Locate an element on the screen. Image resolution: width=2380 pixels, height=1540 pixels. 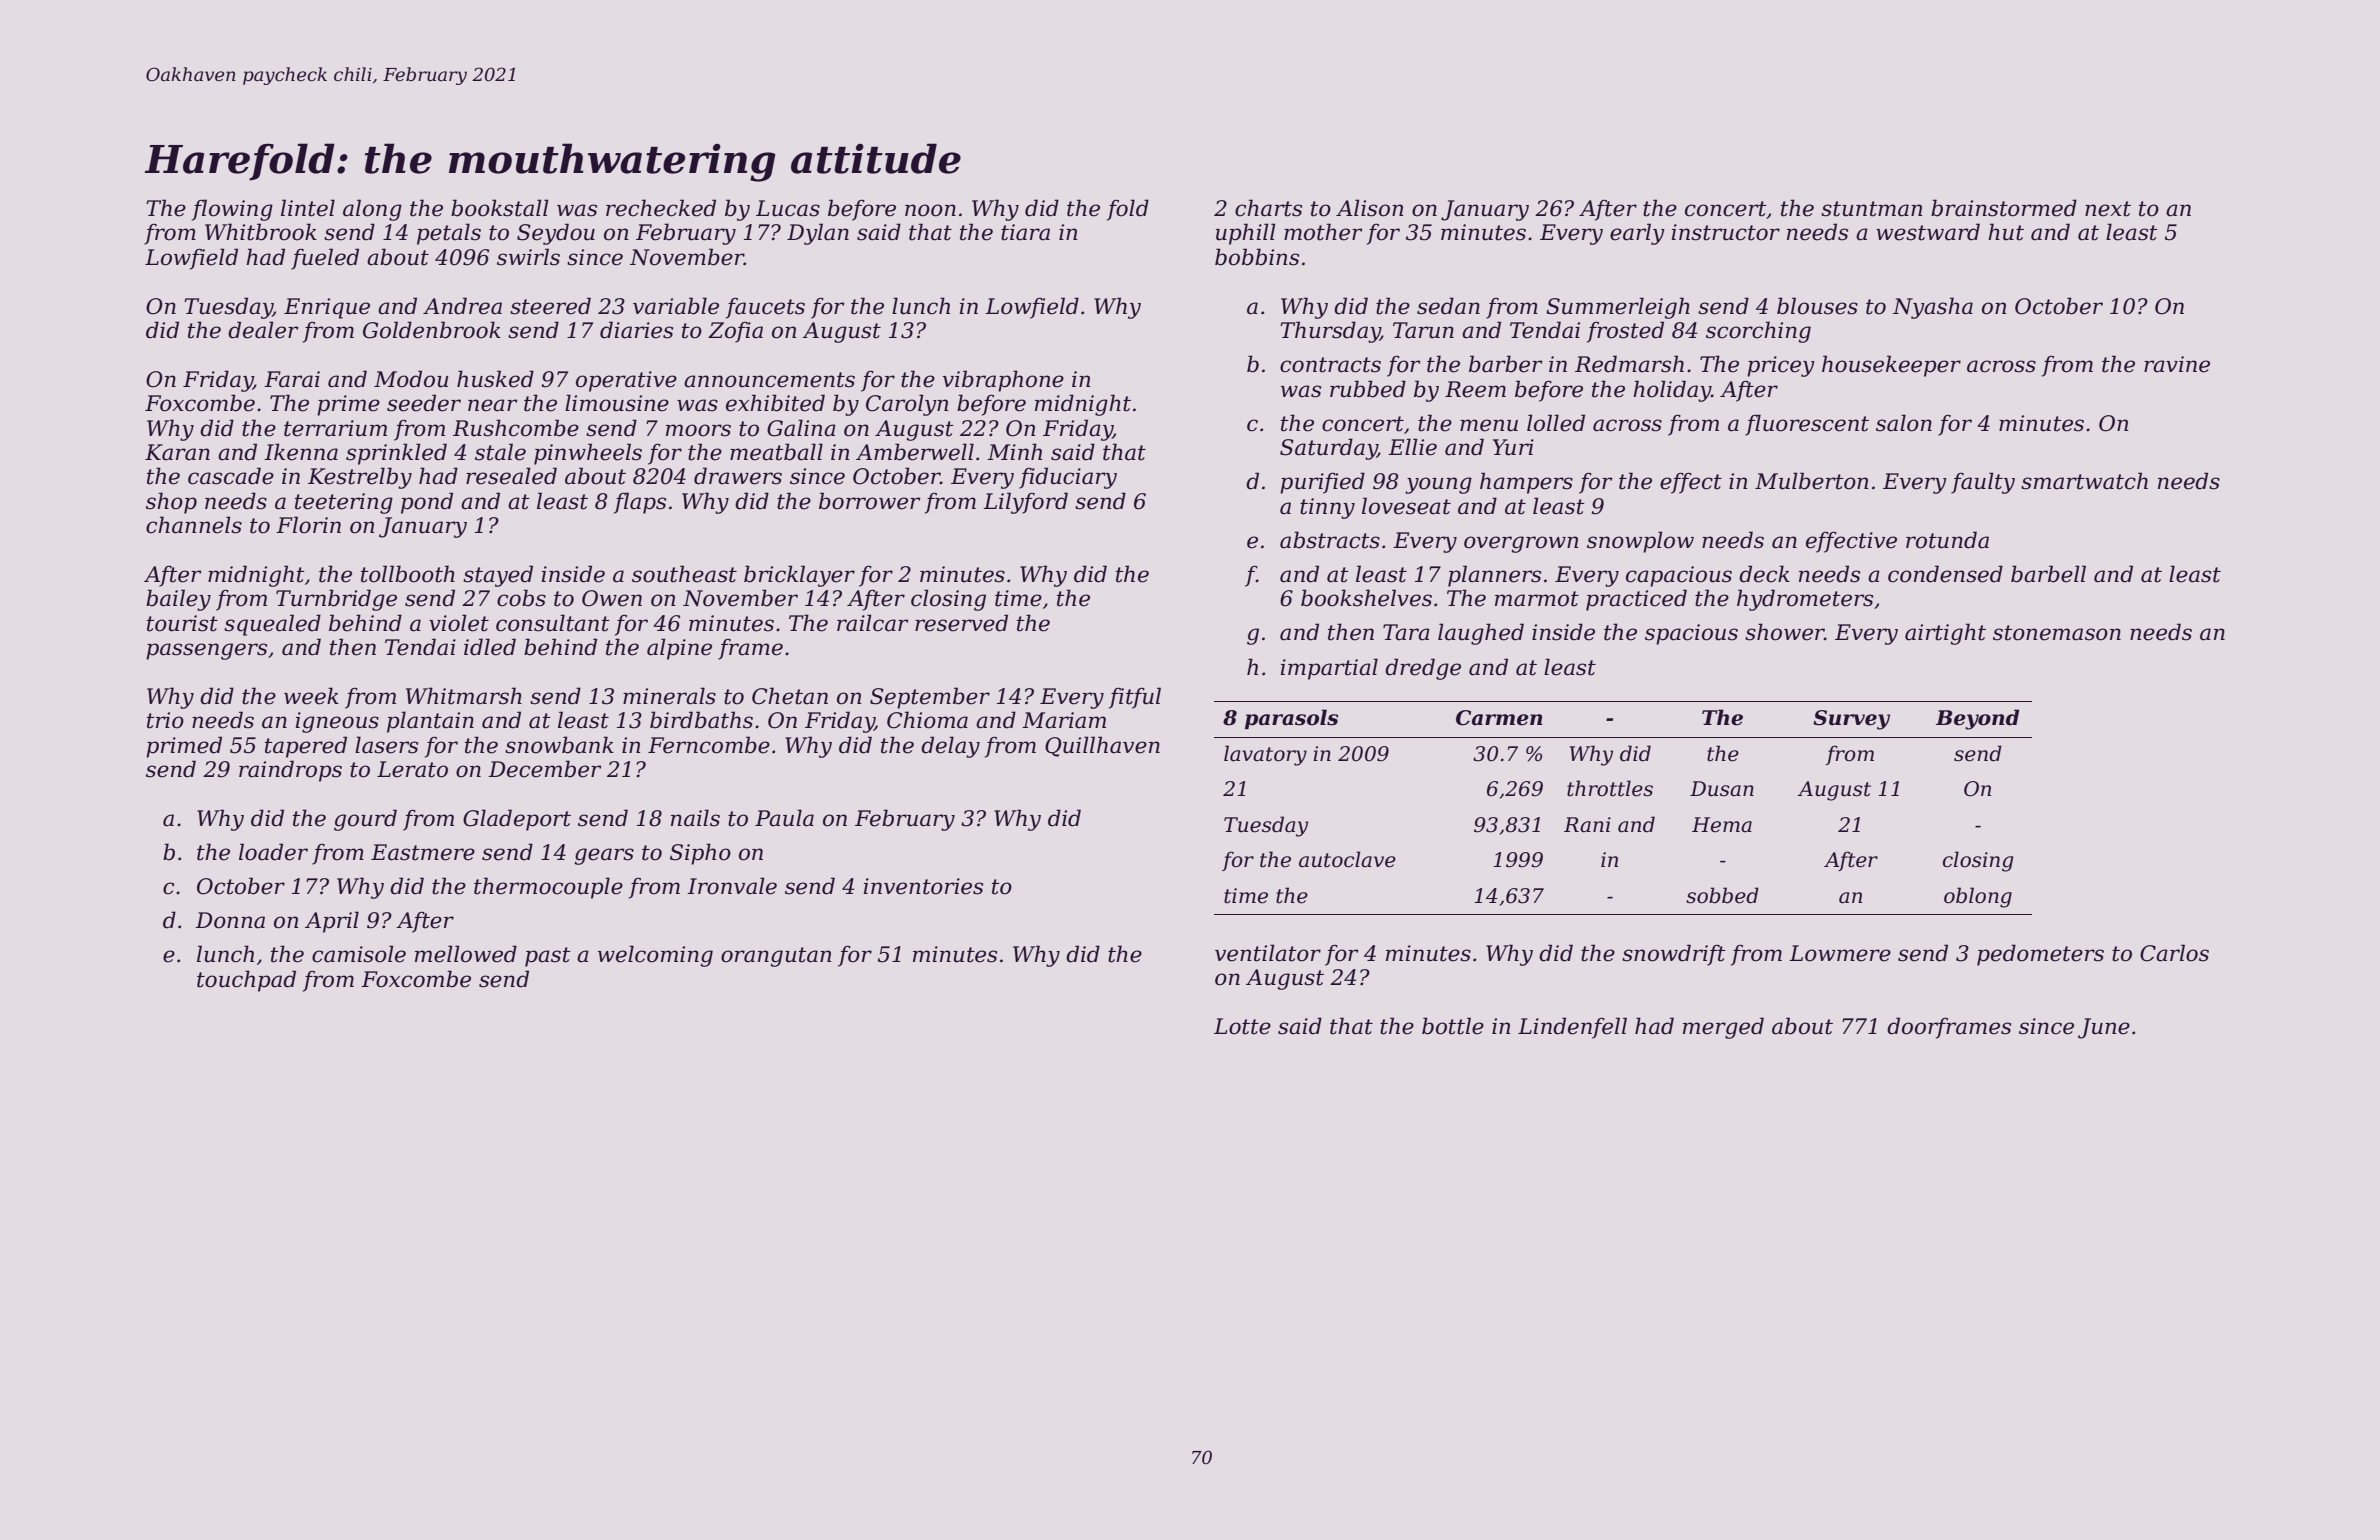
Andrea is located at coordinates (462, 306).
